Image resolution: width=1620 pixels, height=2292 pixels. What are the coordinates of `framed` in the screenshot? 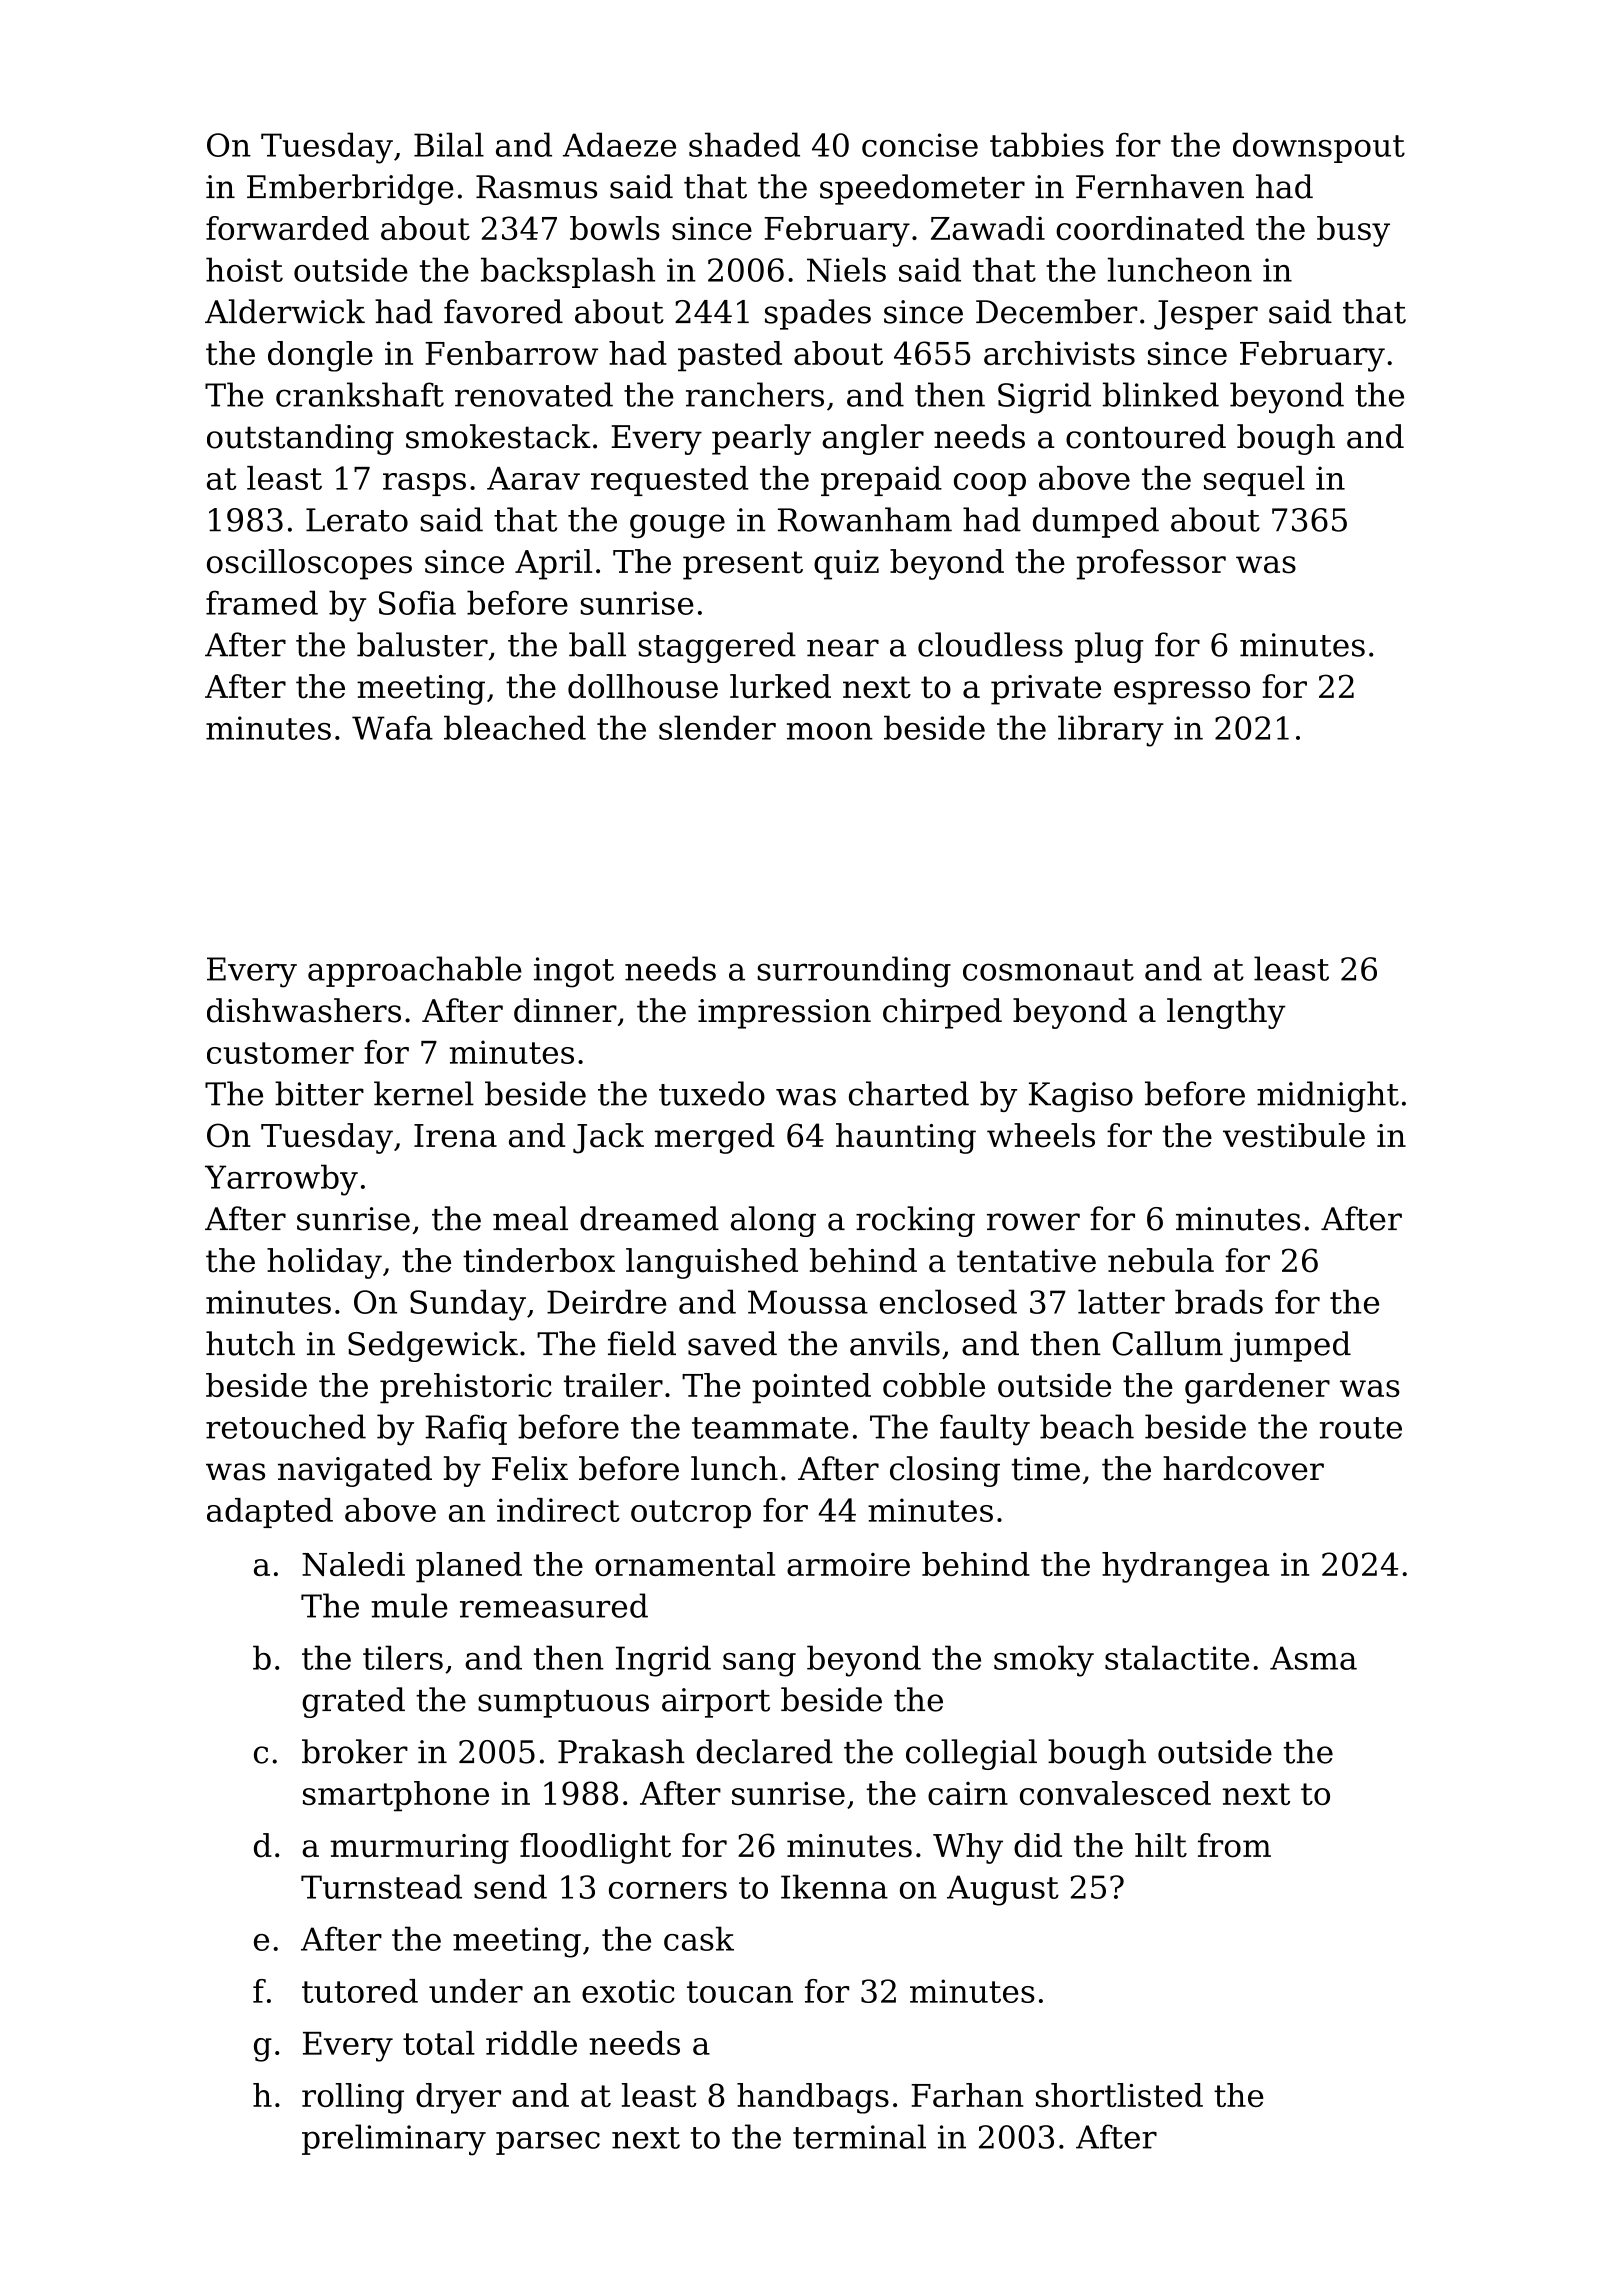 It's located at (262, 602).
